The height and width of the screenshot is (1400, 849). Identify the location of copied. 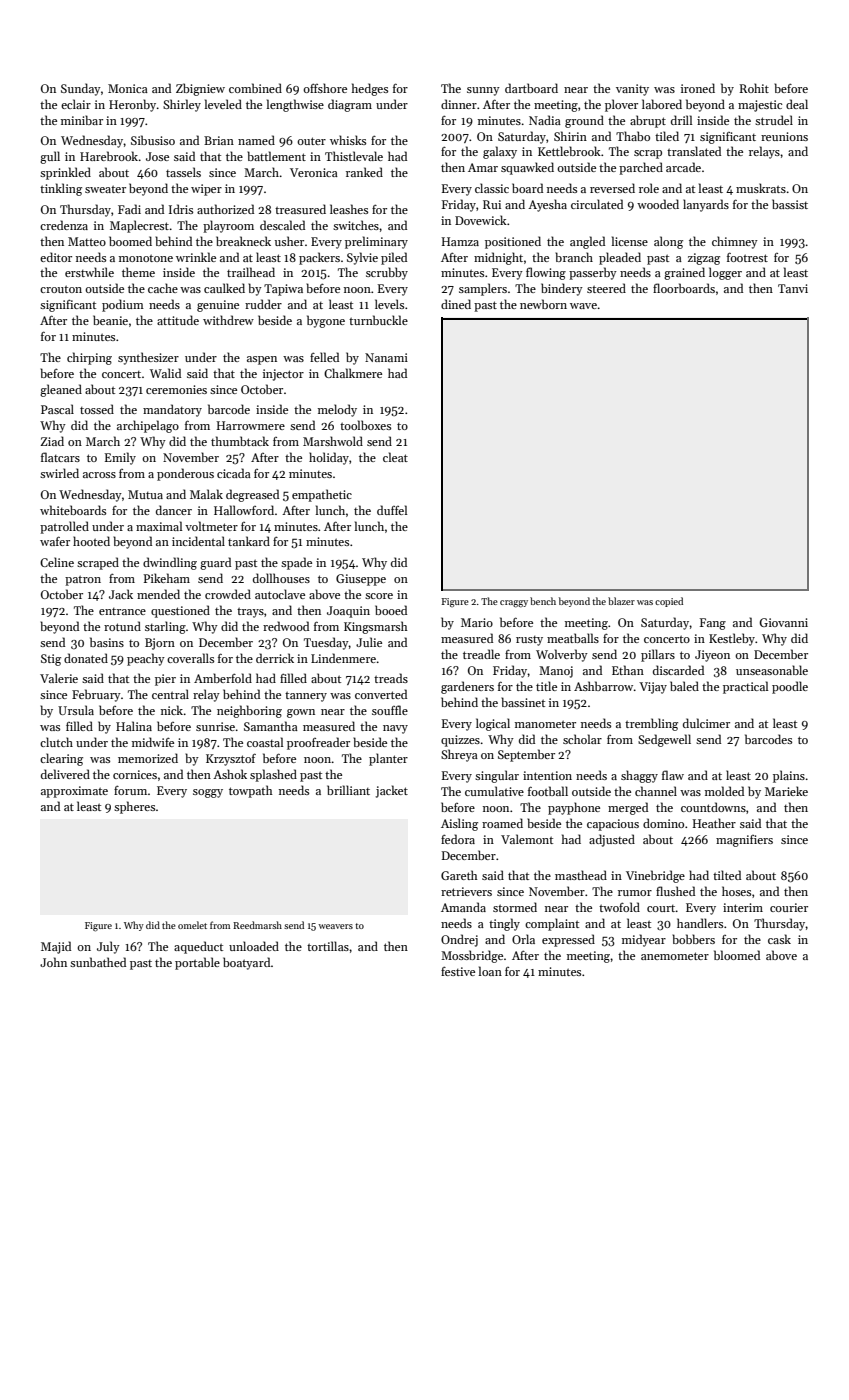
(669, 602).
